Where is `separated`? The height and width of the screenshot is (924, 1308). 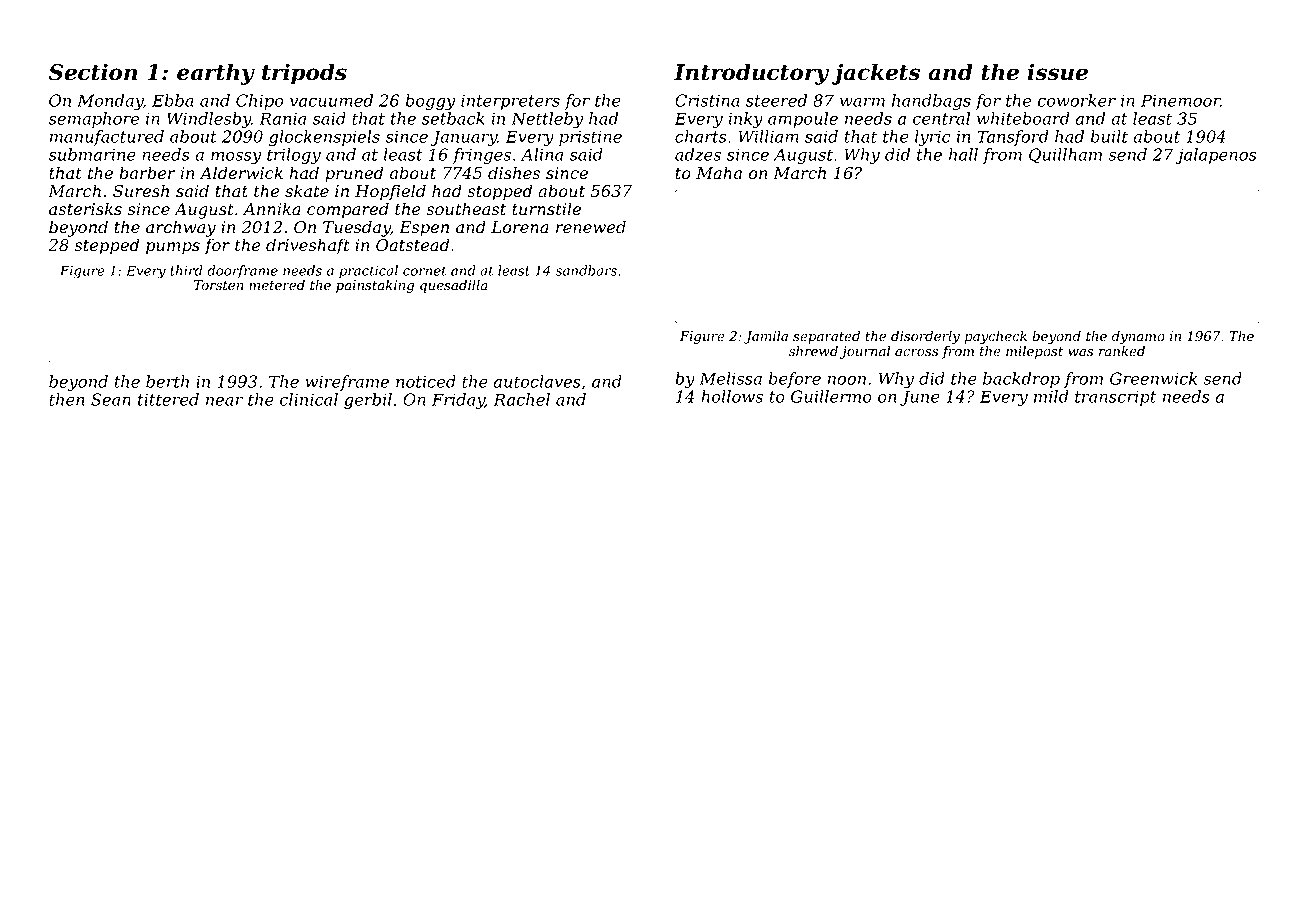 separated is located at coordinates (826, 337).
